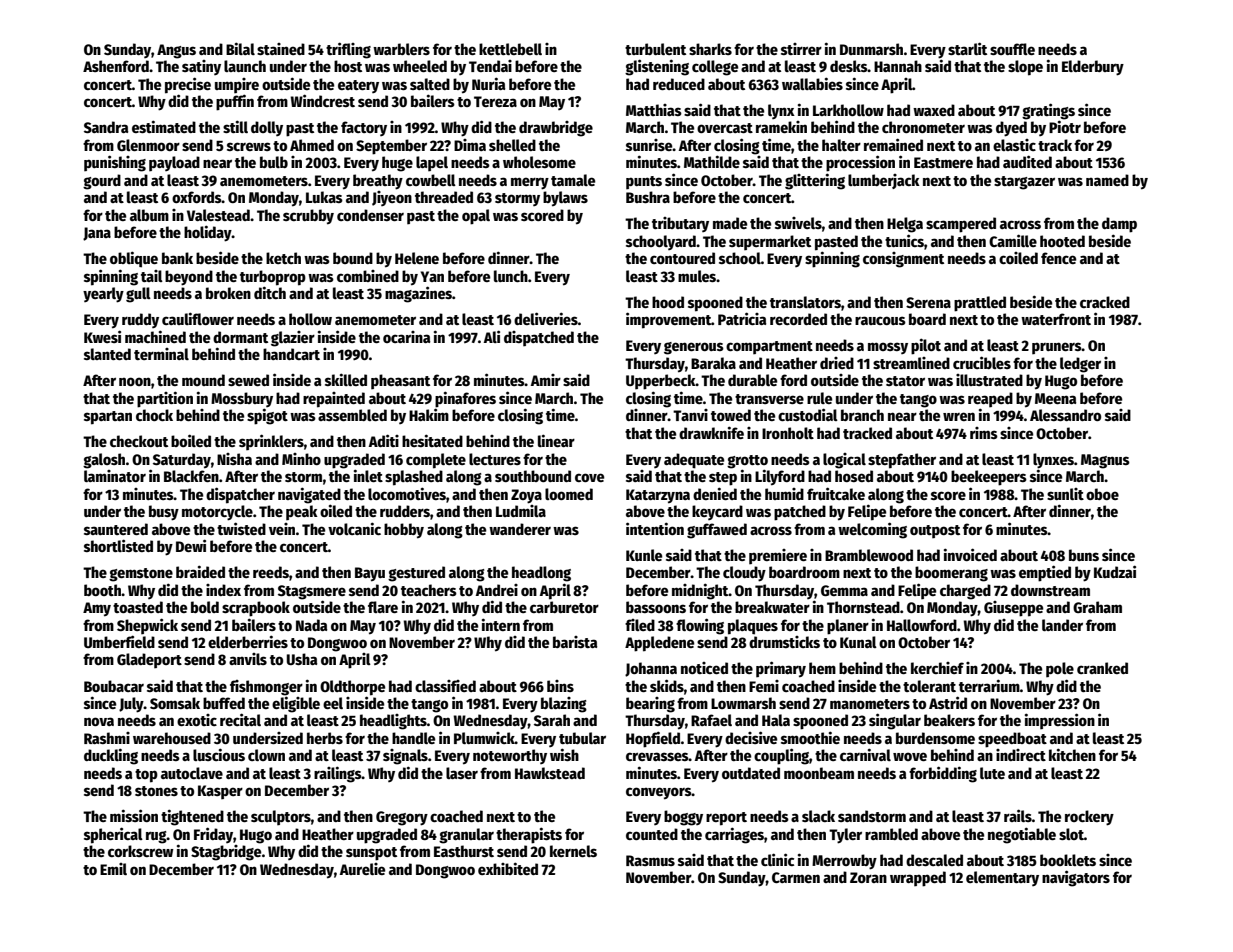  What do you see at coordinates (501, 624) in the screenshot?
I see `intern` at bounding box center [501, 624].
